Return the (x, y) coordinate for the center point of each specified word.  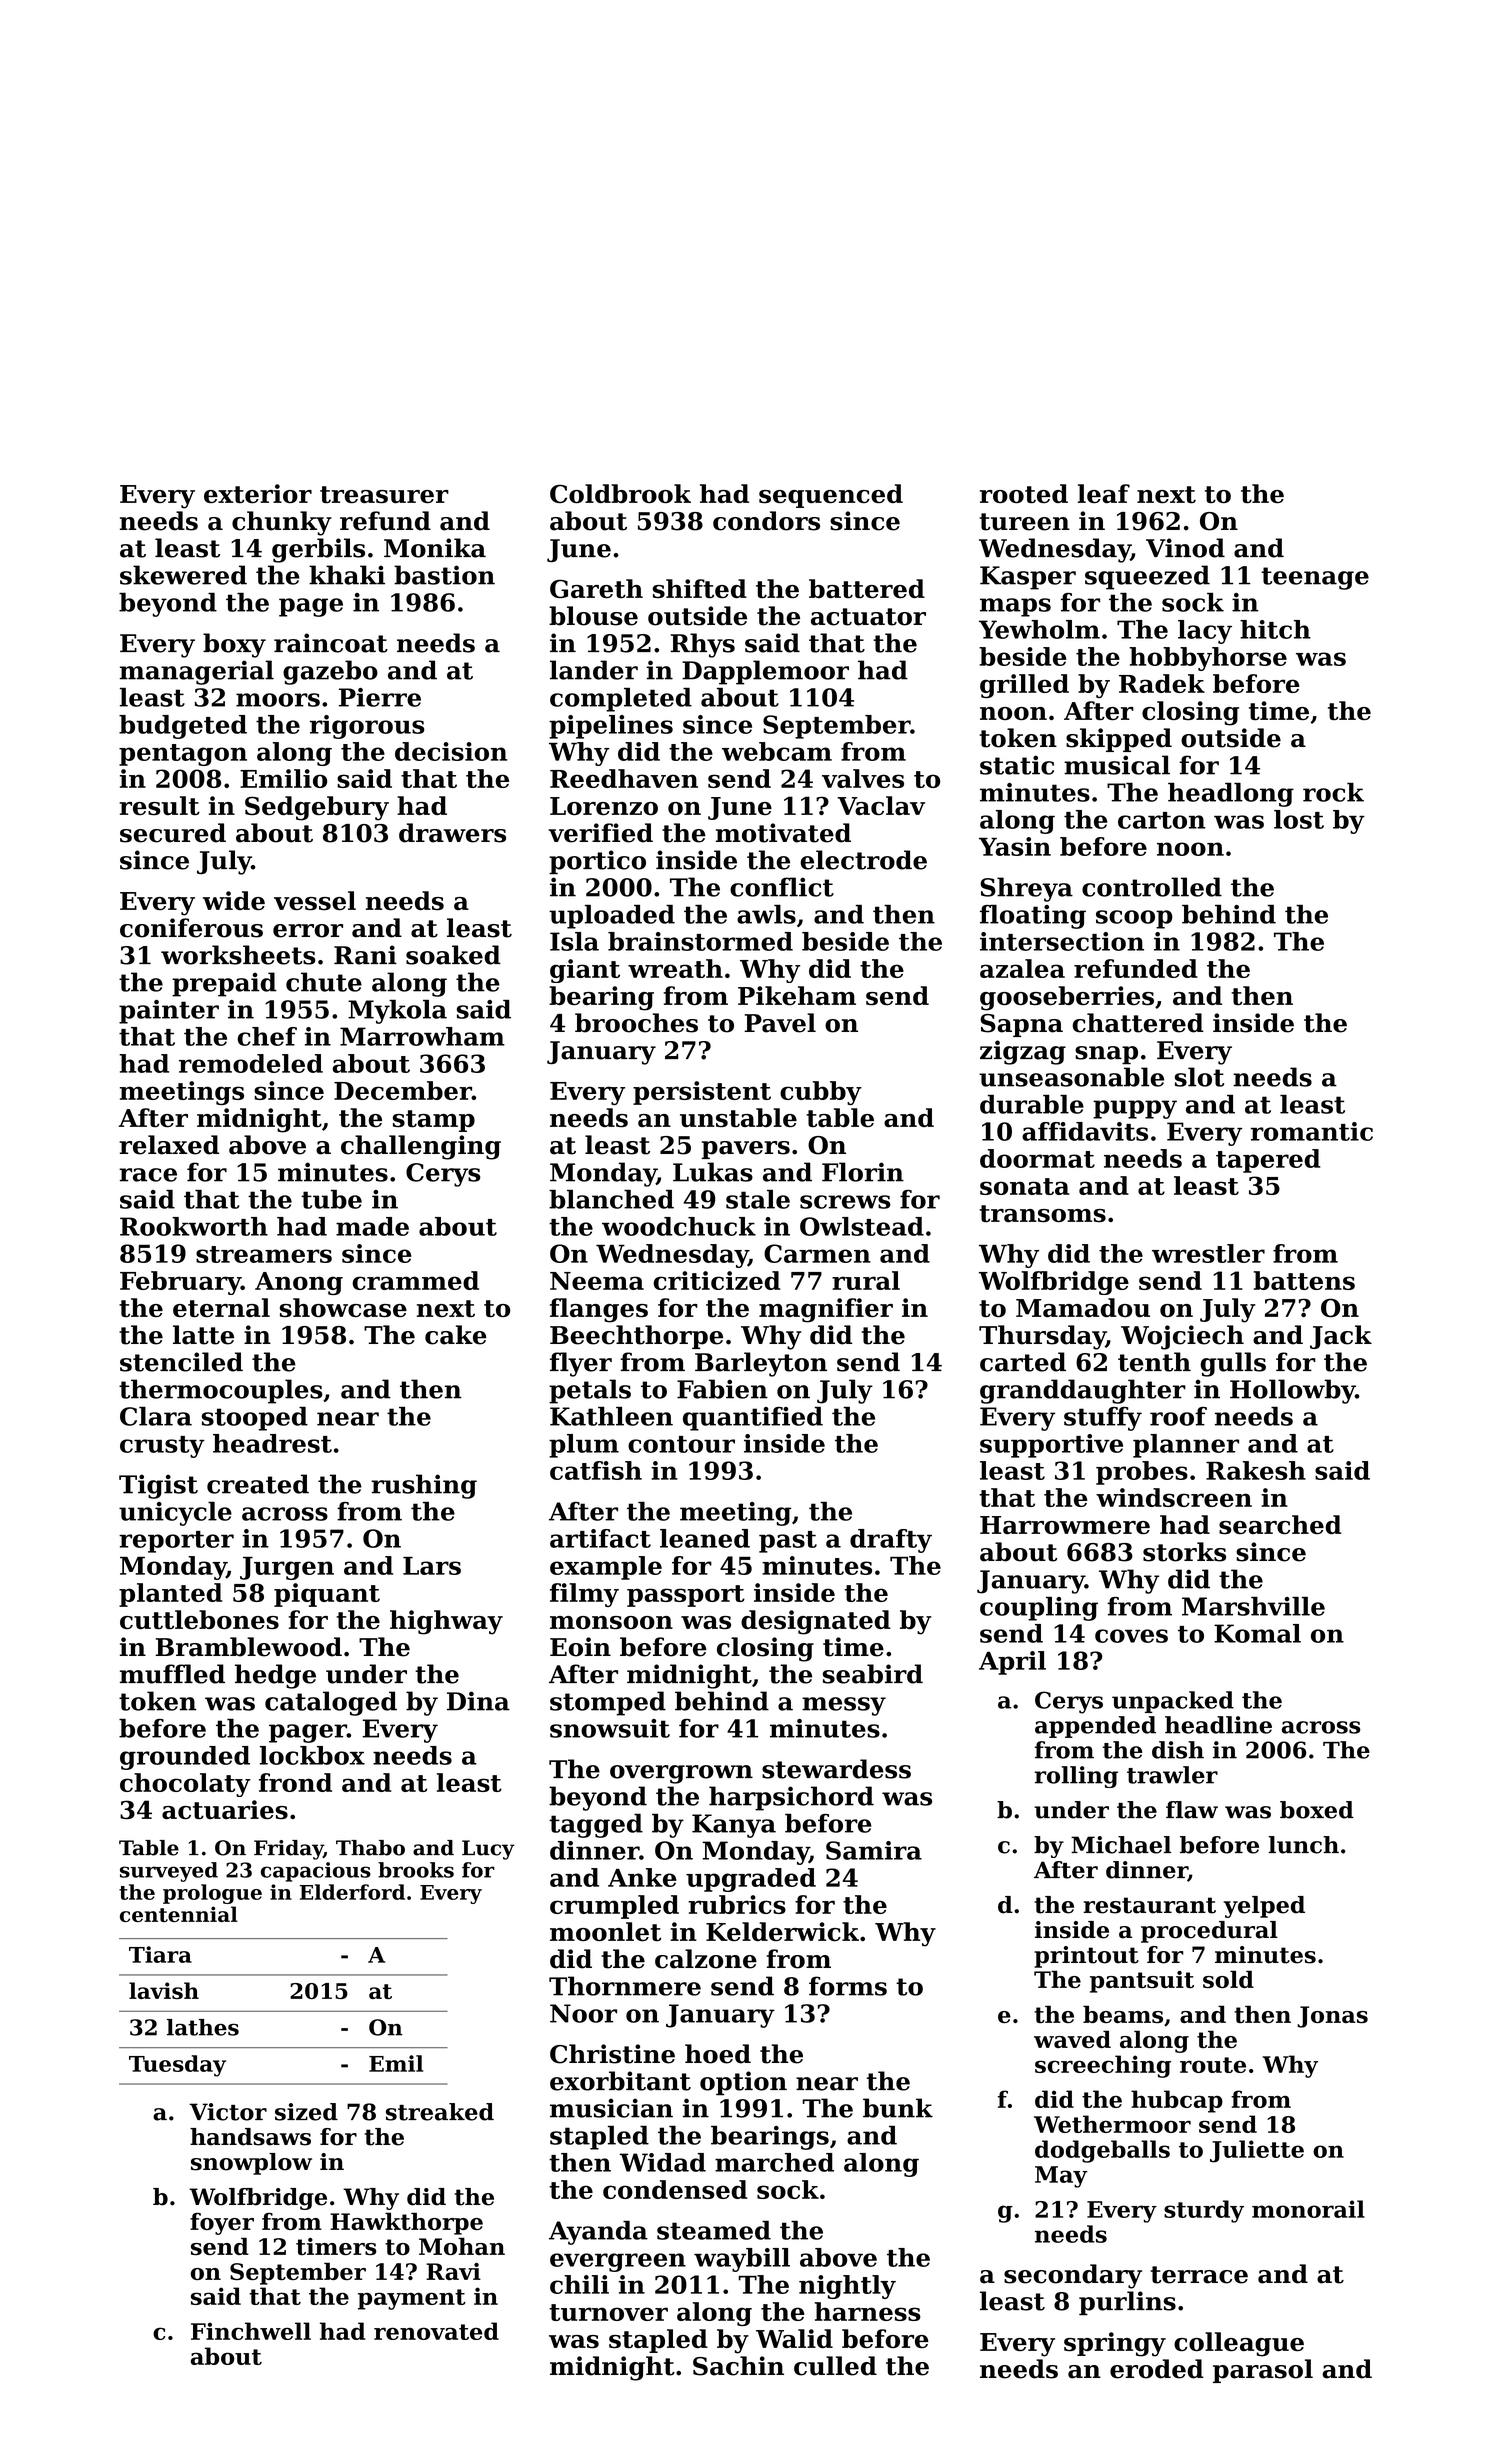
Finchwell (251, 2331)
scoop (1134, 919)
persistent (702, 1093)
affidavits (1085, 1131)
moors (278, 700)
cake (456, 1335)
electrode (863, 860)
